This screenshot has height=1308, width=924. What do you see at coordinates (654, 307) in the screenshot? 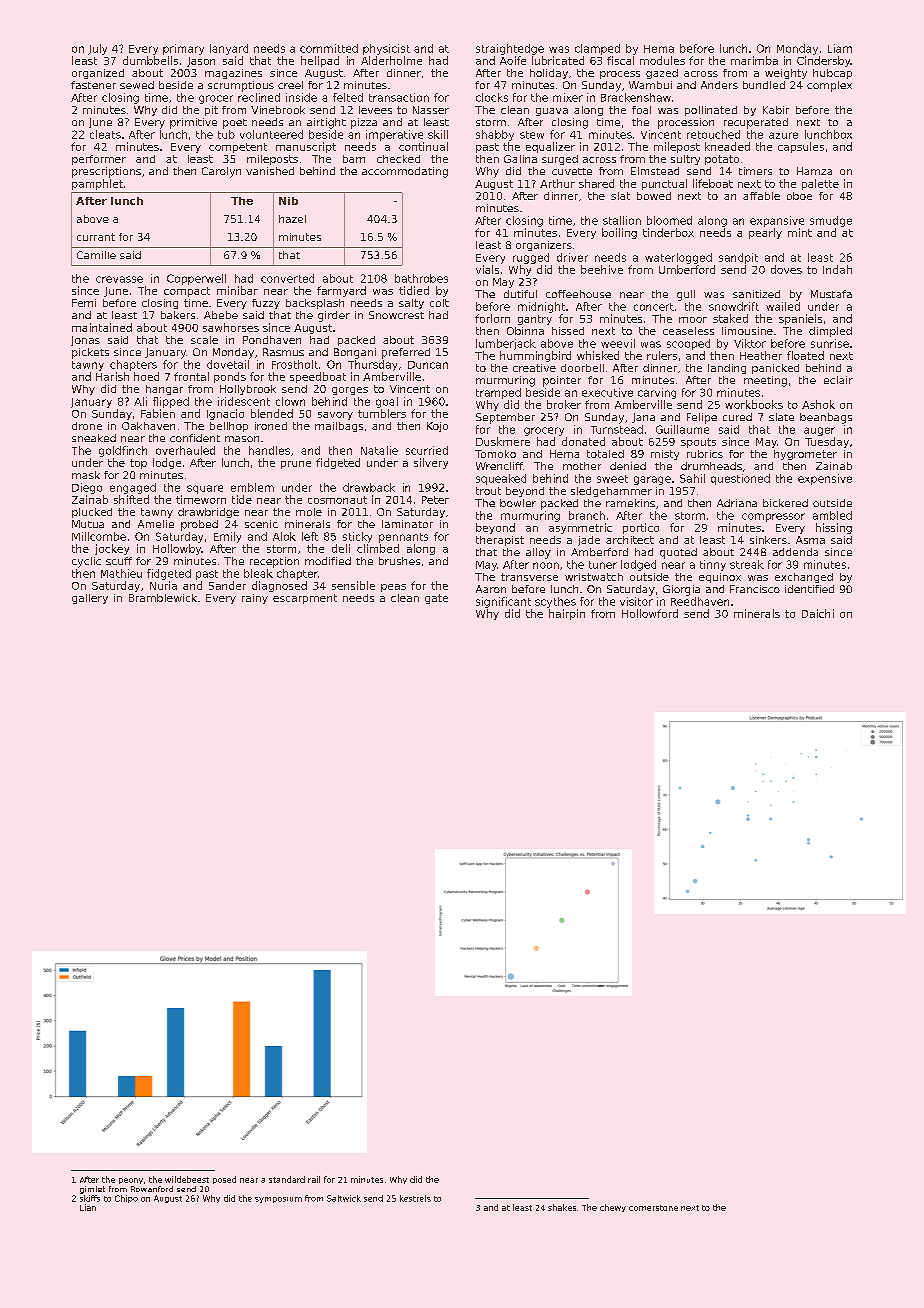
I see `concert` at bounding box center [654, 307].
